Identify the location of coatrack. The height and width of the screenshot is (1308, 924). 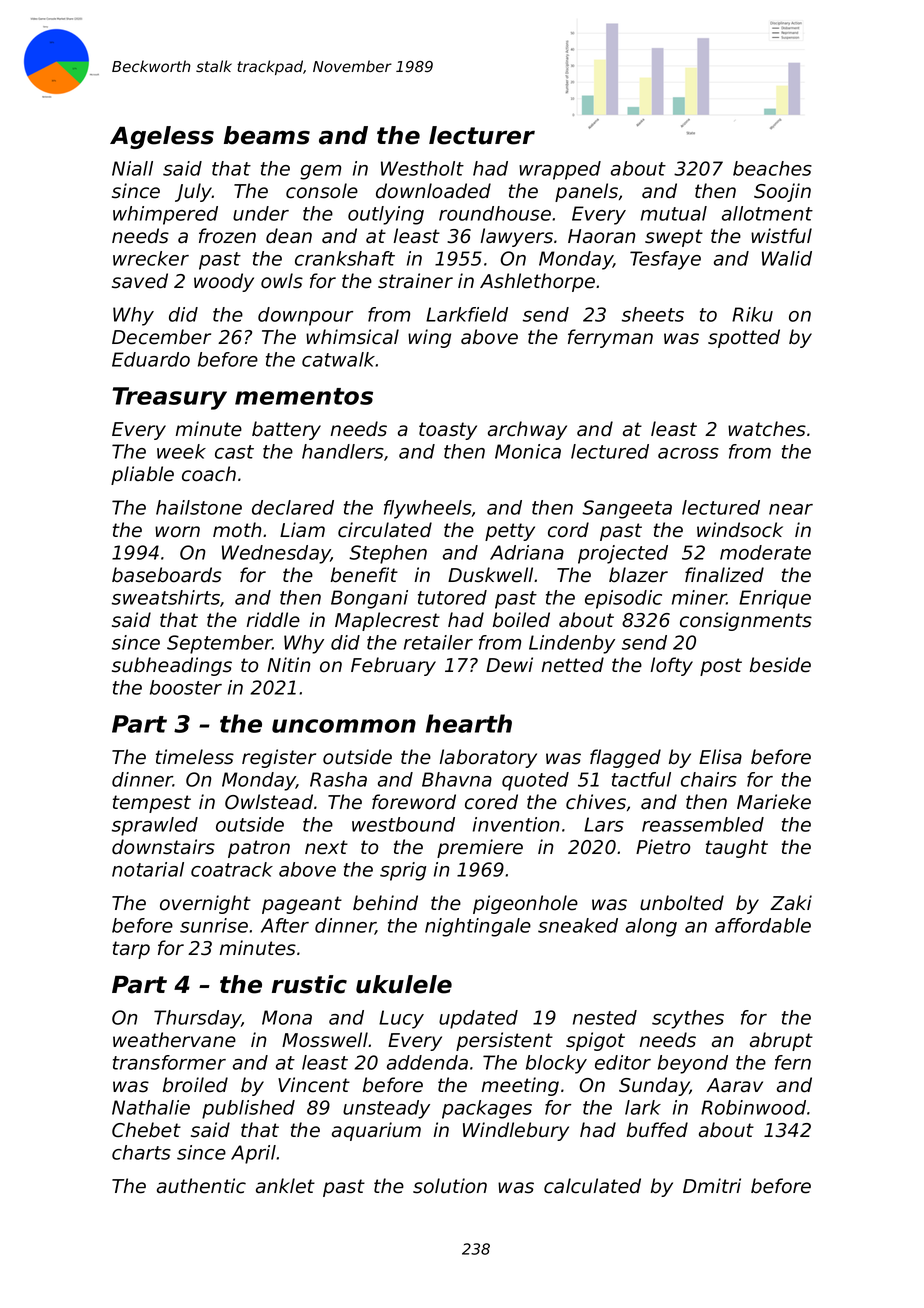
(232, 869).
